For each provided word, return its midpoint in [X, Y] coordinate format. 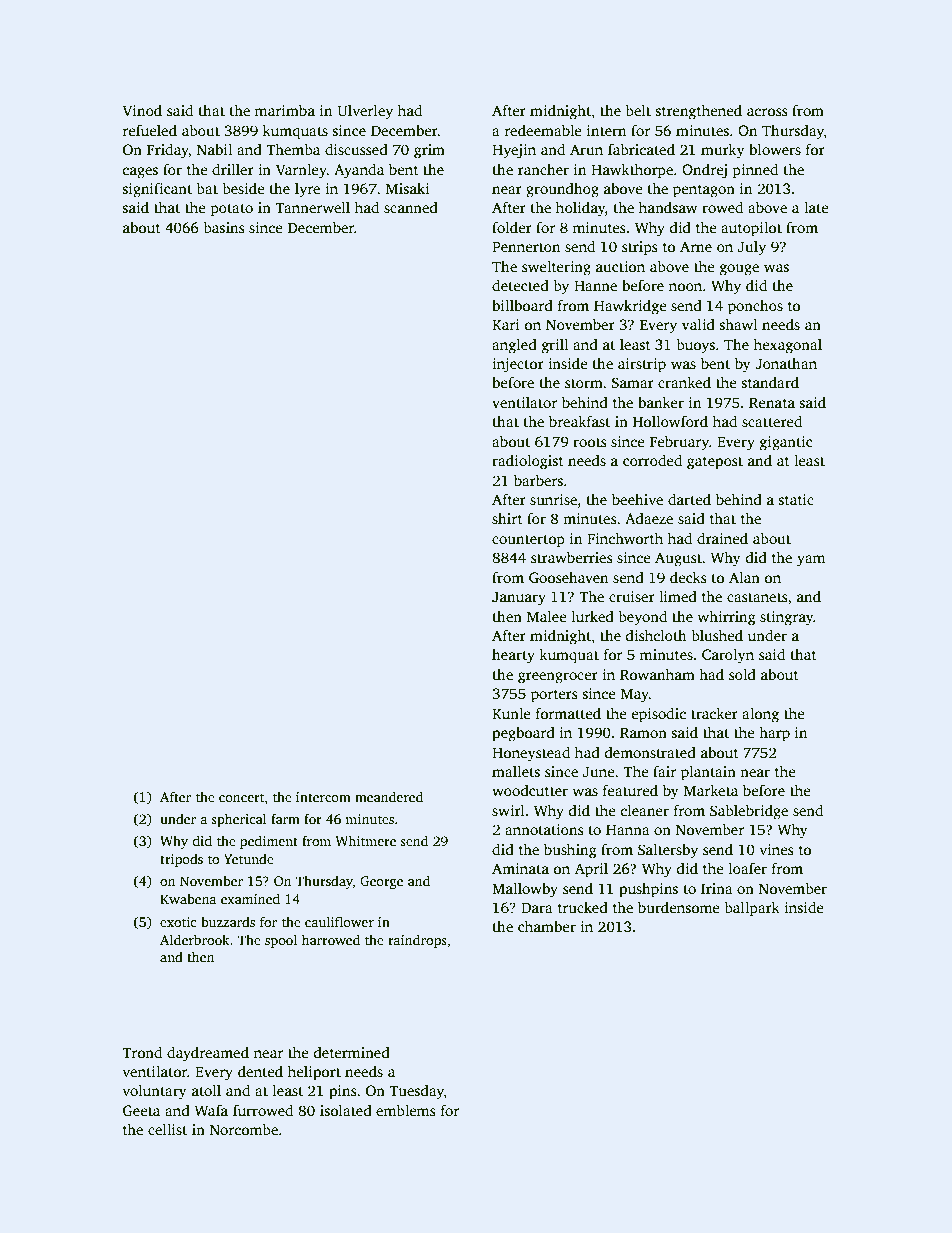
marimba [285, 110]
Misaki [407, 188]
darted [689, 499]
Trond [142, 1052]
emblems [405, 1110]
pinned [755, 171]
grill [555, 346]
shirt [507, 518]
